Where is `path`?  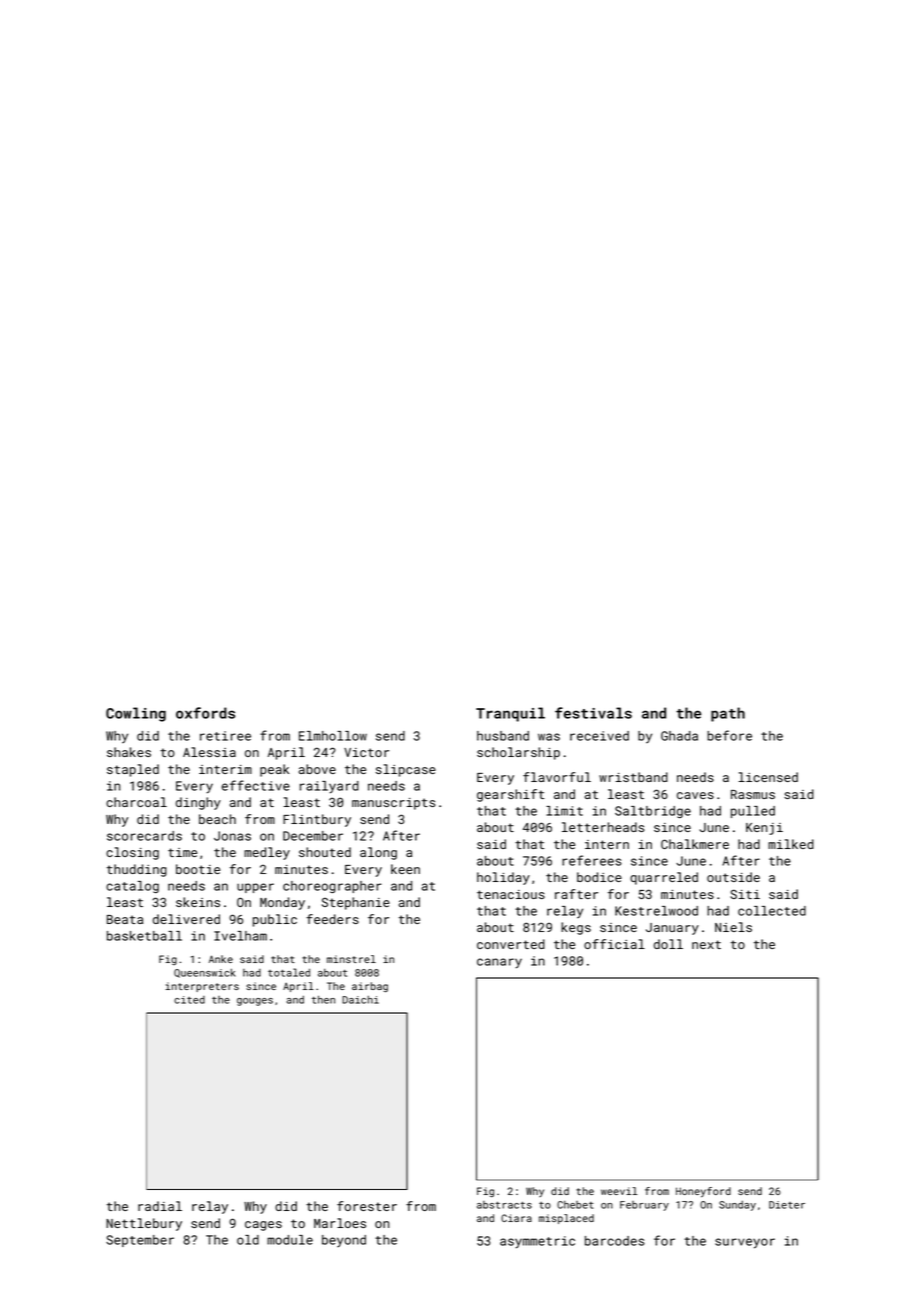 path is located at coordinates (728, 714).
